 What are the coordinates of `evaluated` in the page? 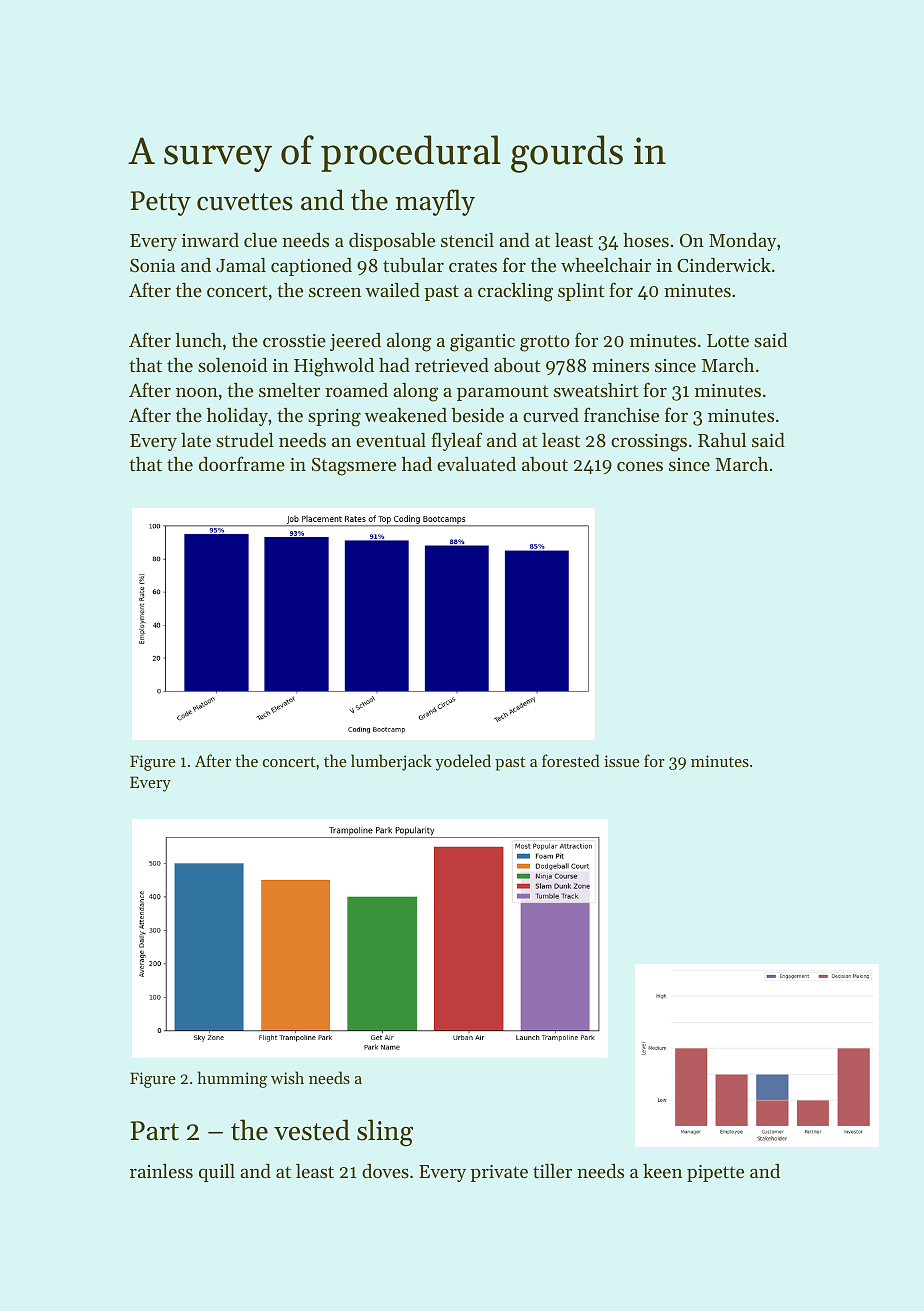 It's located at (476, 464).
